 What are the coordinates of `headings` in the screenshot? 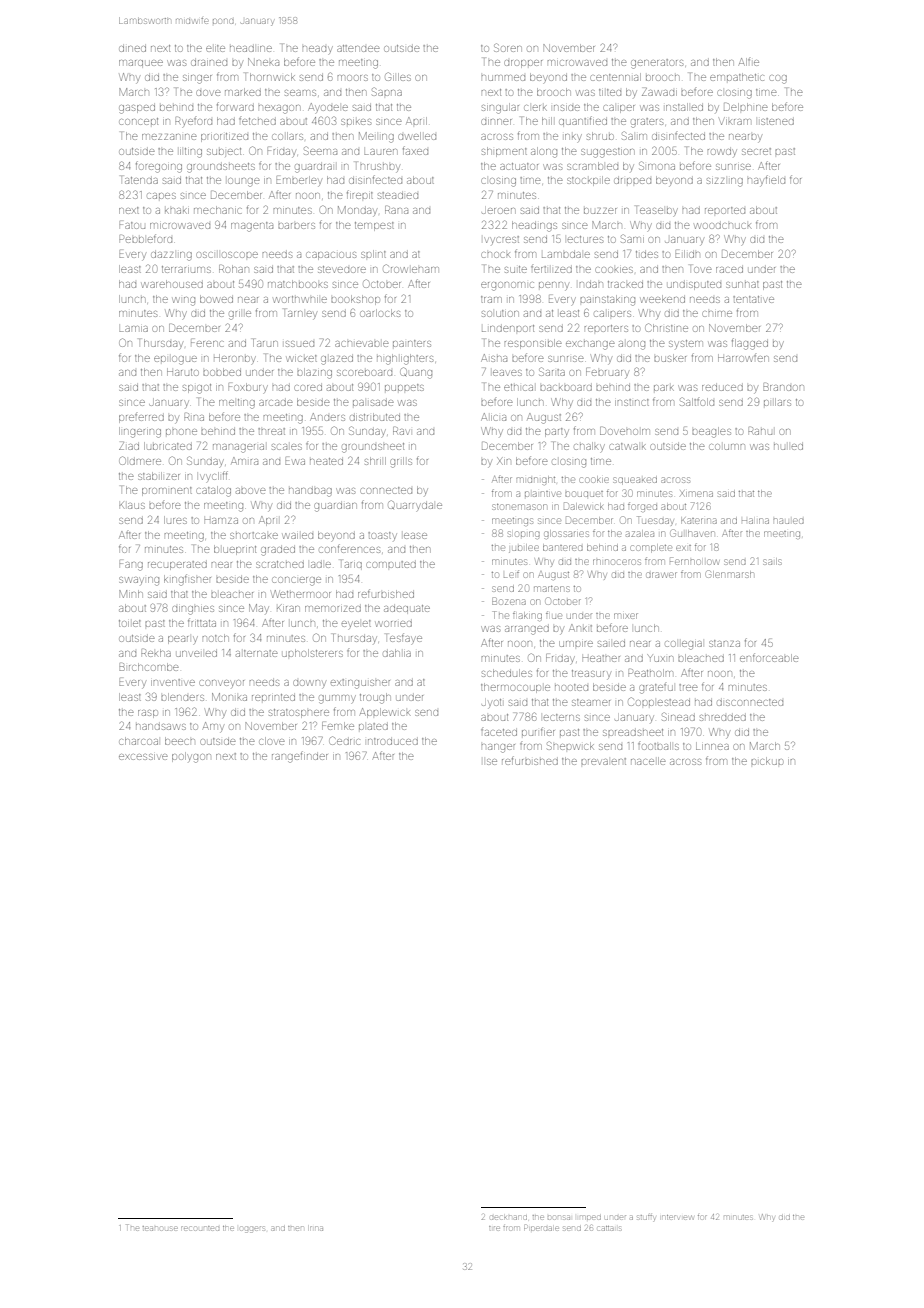 It's located at (534, 226).
